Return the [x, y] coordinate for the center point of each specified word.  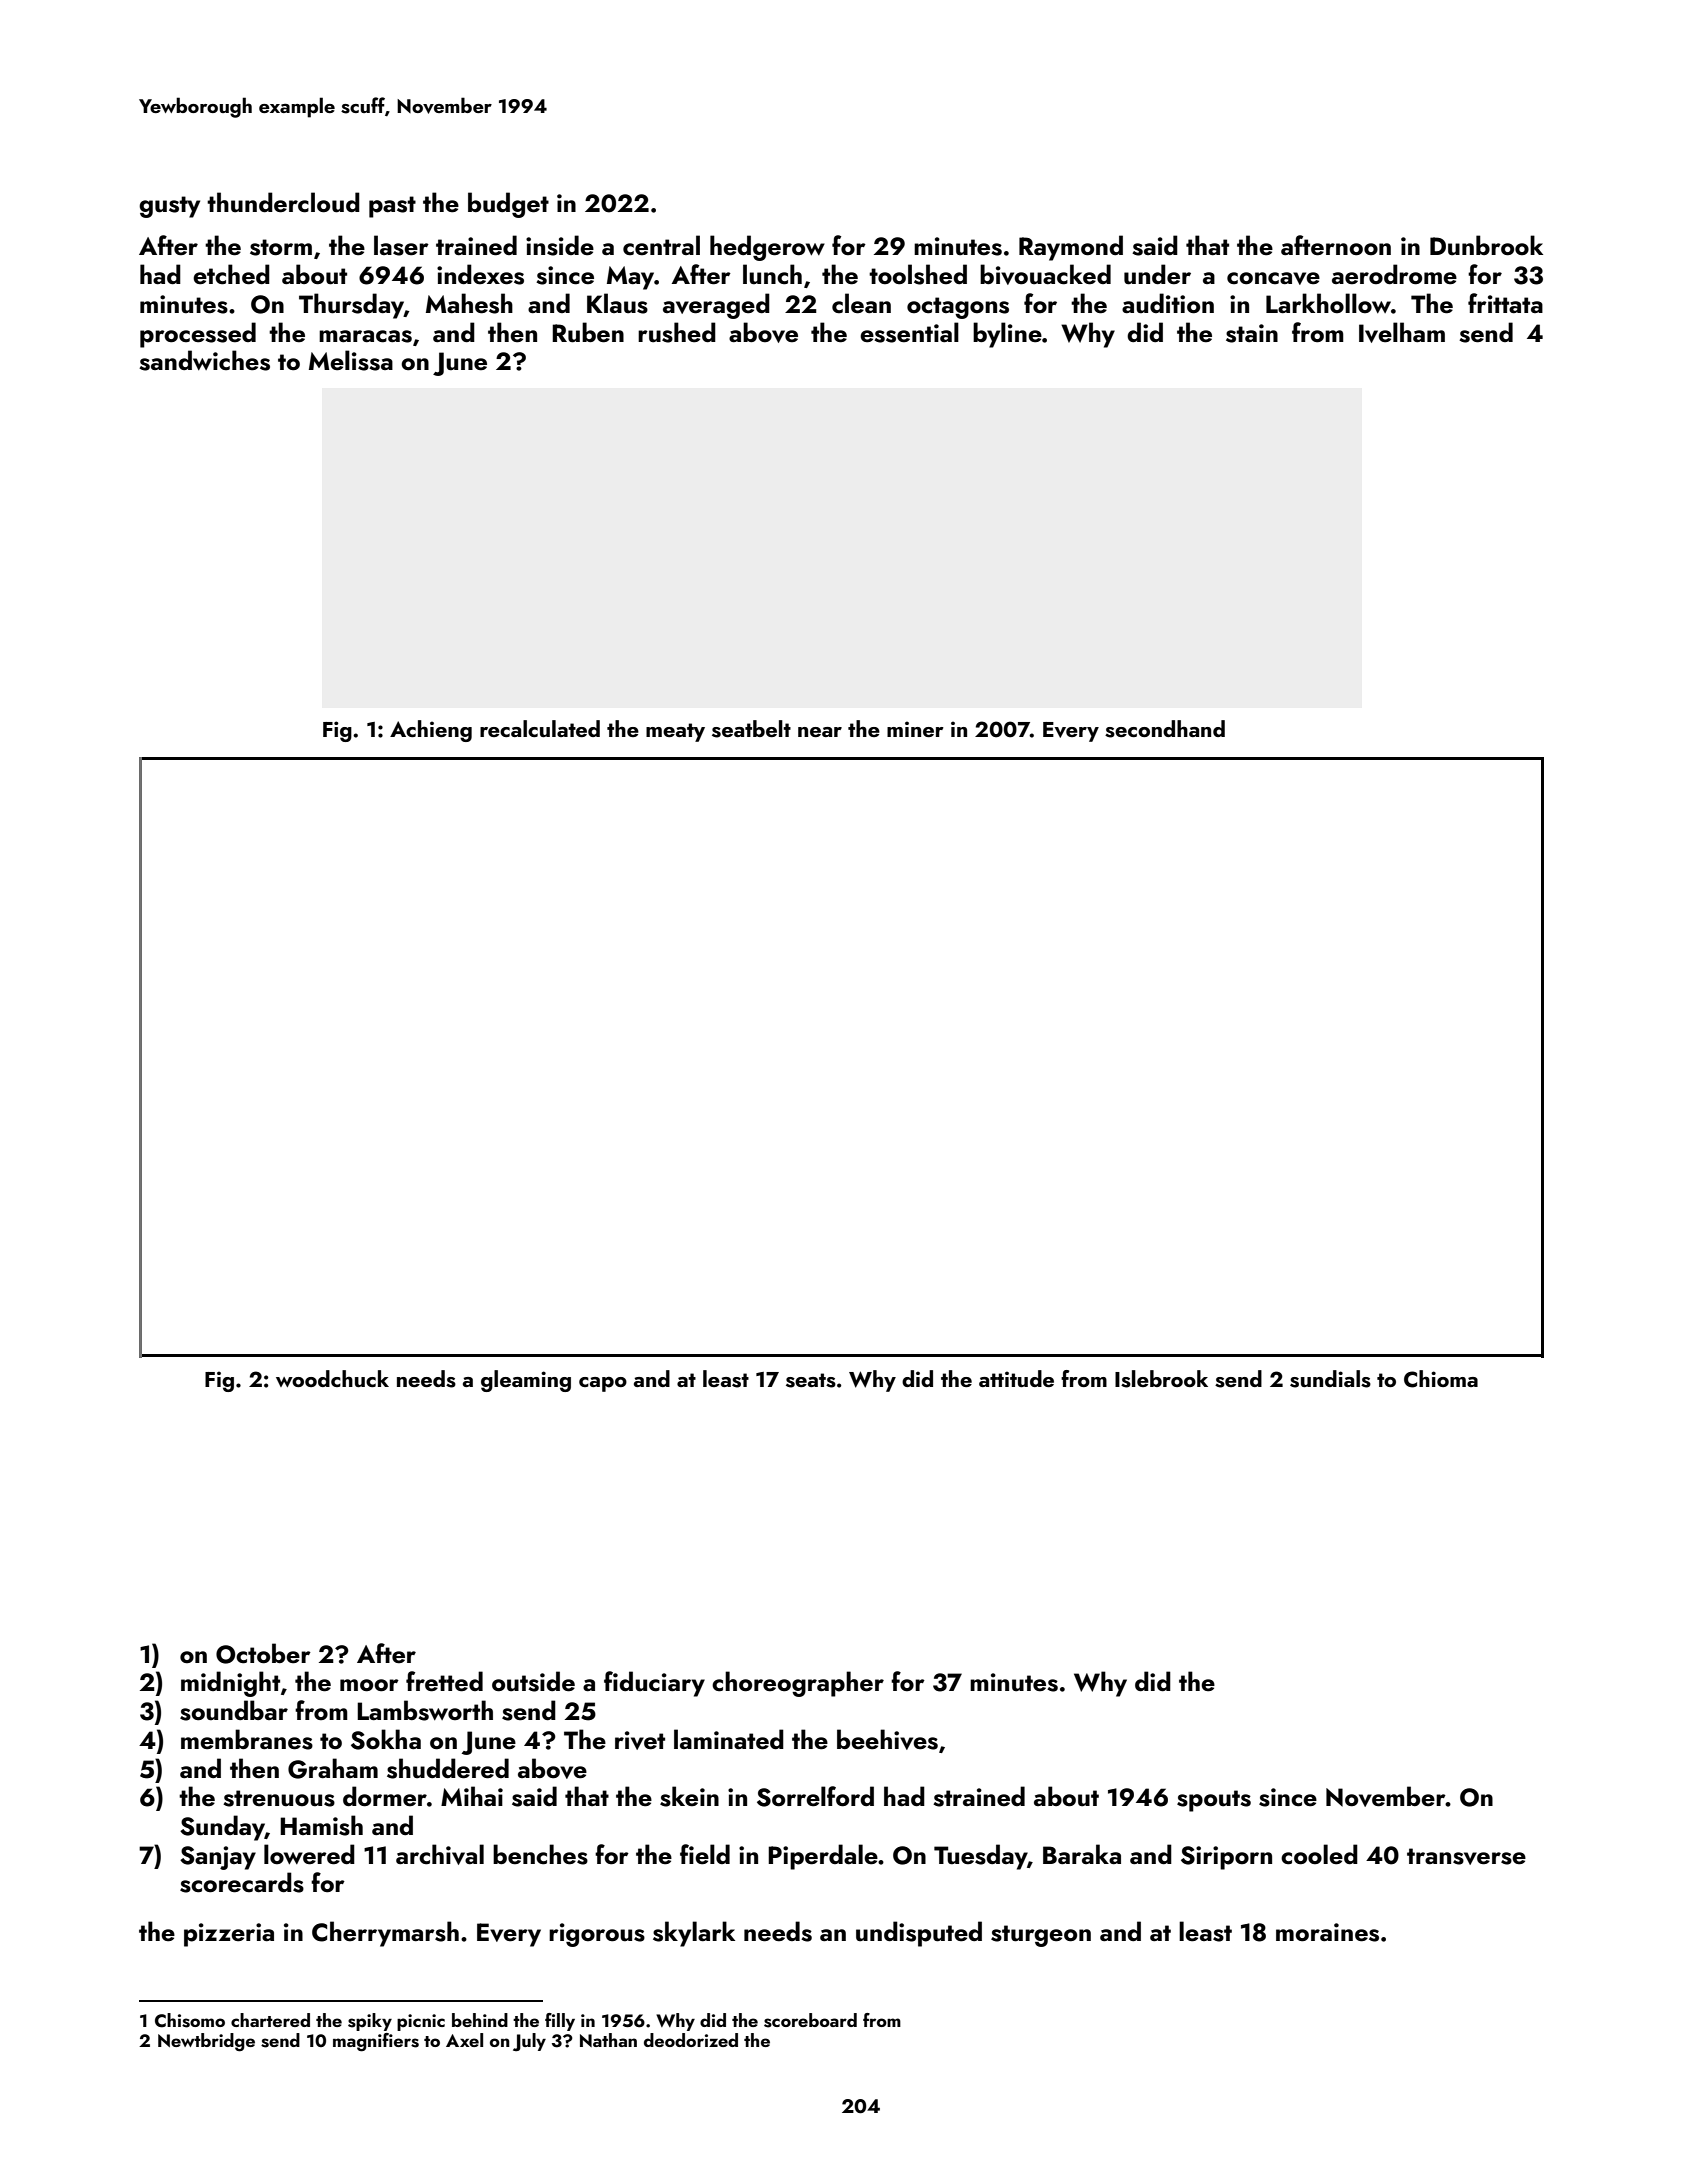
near [820, 732]
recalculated [540, 728]
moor [369, 1685]
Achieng [431, 731]
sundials [1330, 1379]
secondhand [1165, 729]
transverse [1466, 1856]
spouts [1214, 1801]
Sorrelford [815, 1796]
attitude [1016, 1378]
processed [198, 335]
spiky [370, 2022]
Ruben [588, 332]
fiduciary [654, 1684]
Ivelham [1402, 332]
